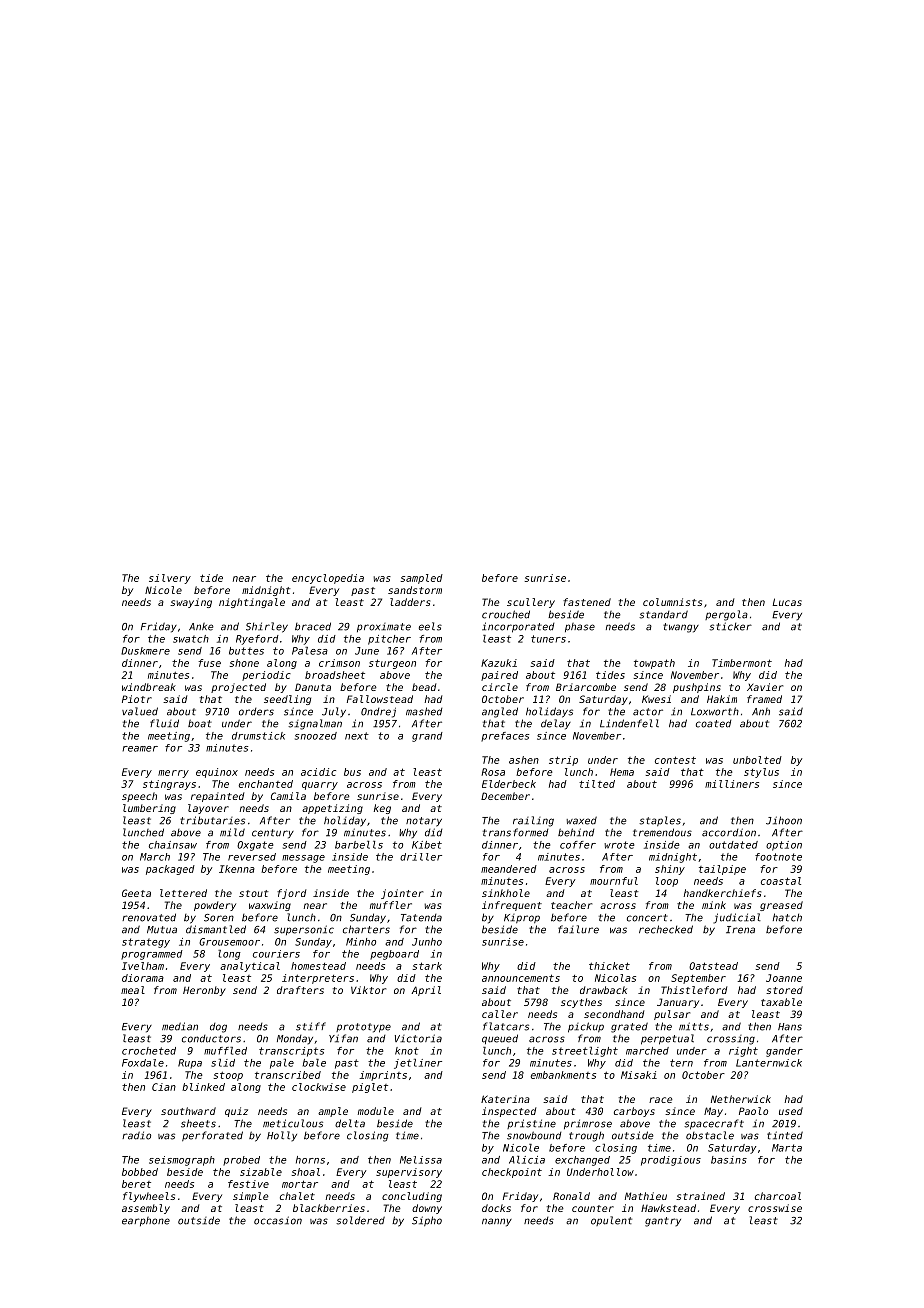 This screenshot has width=924, height=1308. What do you see at coordinates (742, 663) in the screenshot?
I see `Timbermont` at bounding box center [742, 663].
